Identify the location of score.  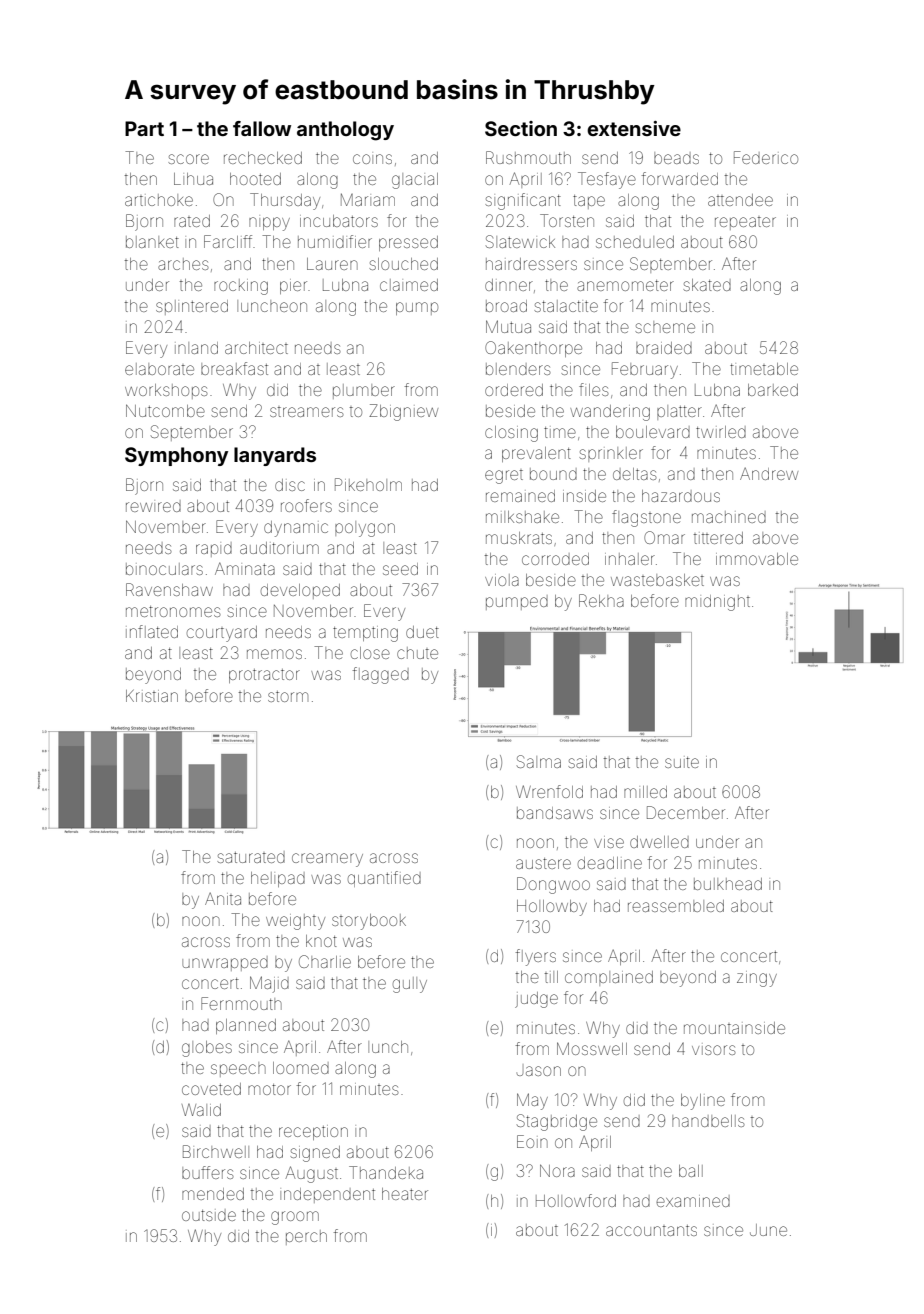
(188, 159).
